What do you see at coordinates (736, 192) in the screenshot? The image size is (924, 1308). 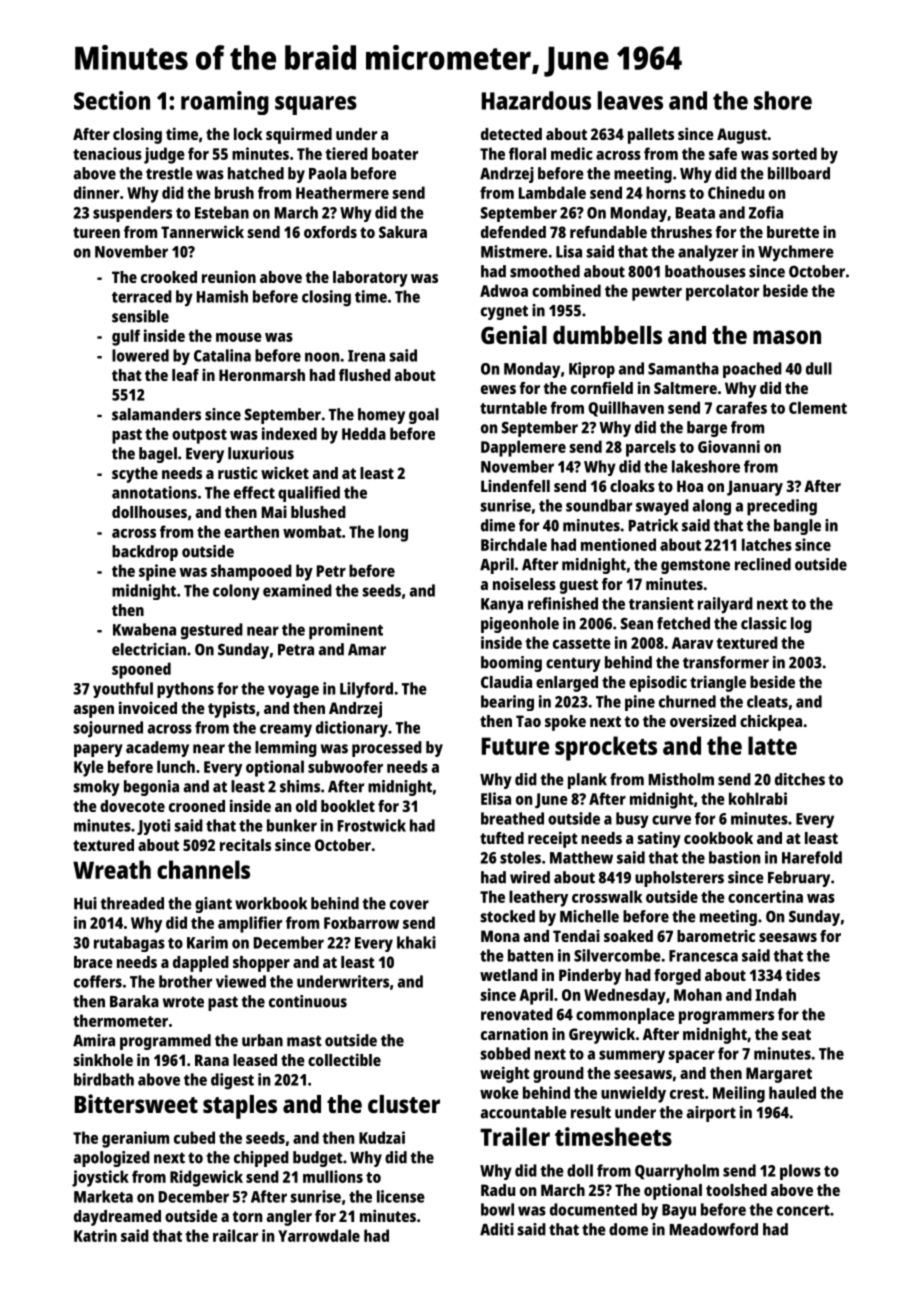 I see `Chinedu` at bounding box center [736, 192].
